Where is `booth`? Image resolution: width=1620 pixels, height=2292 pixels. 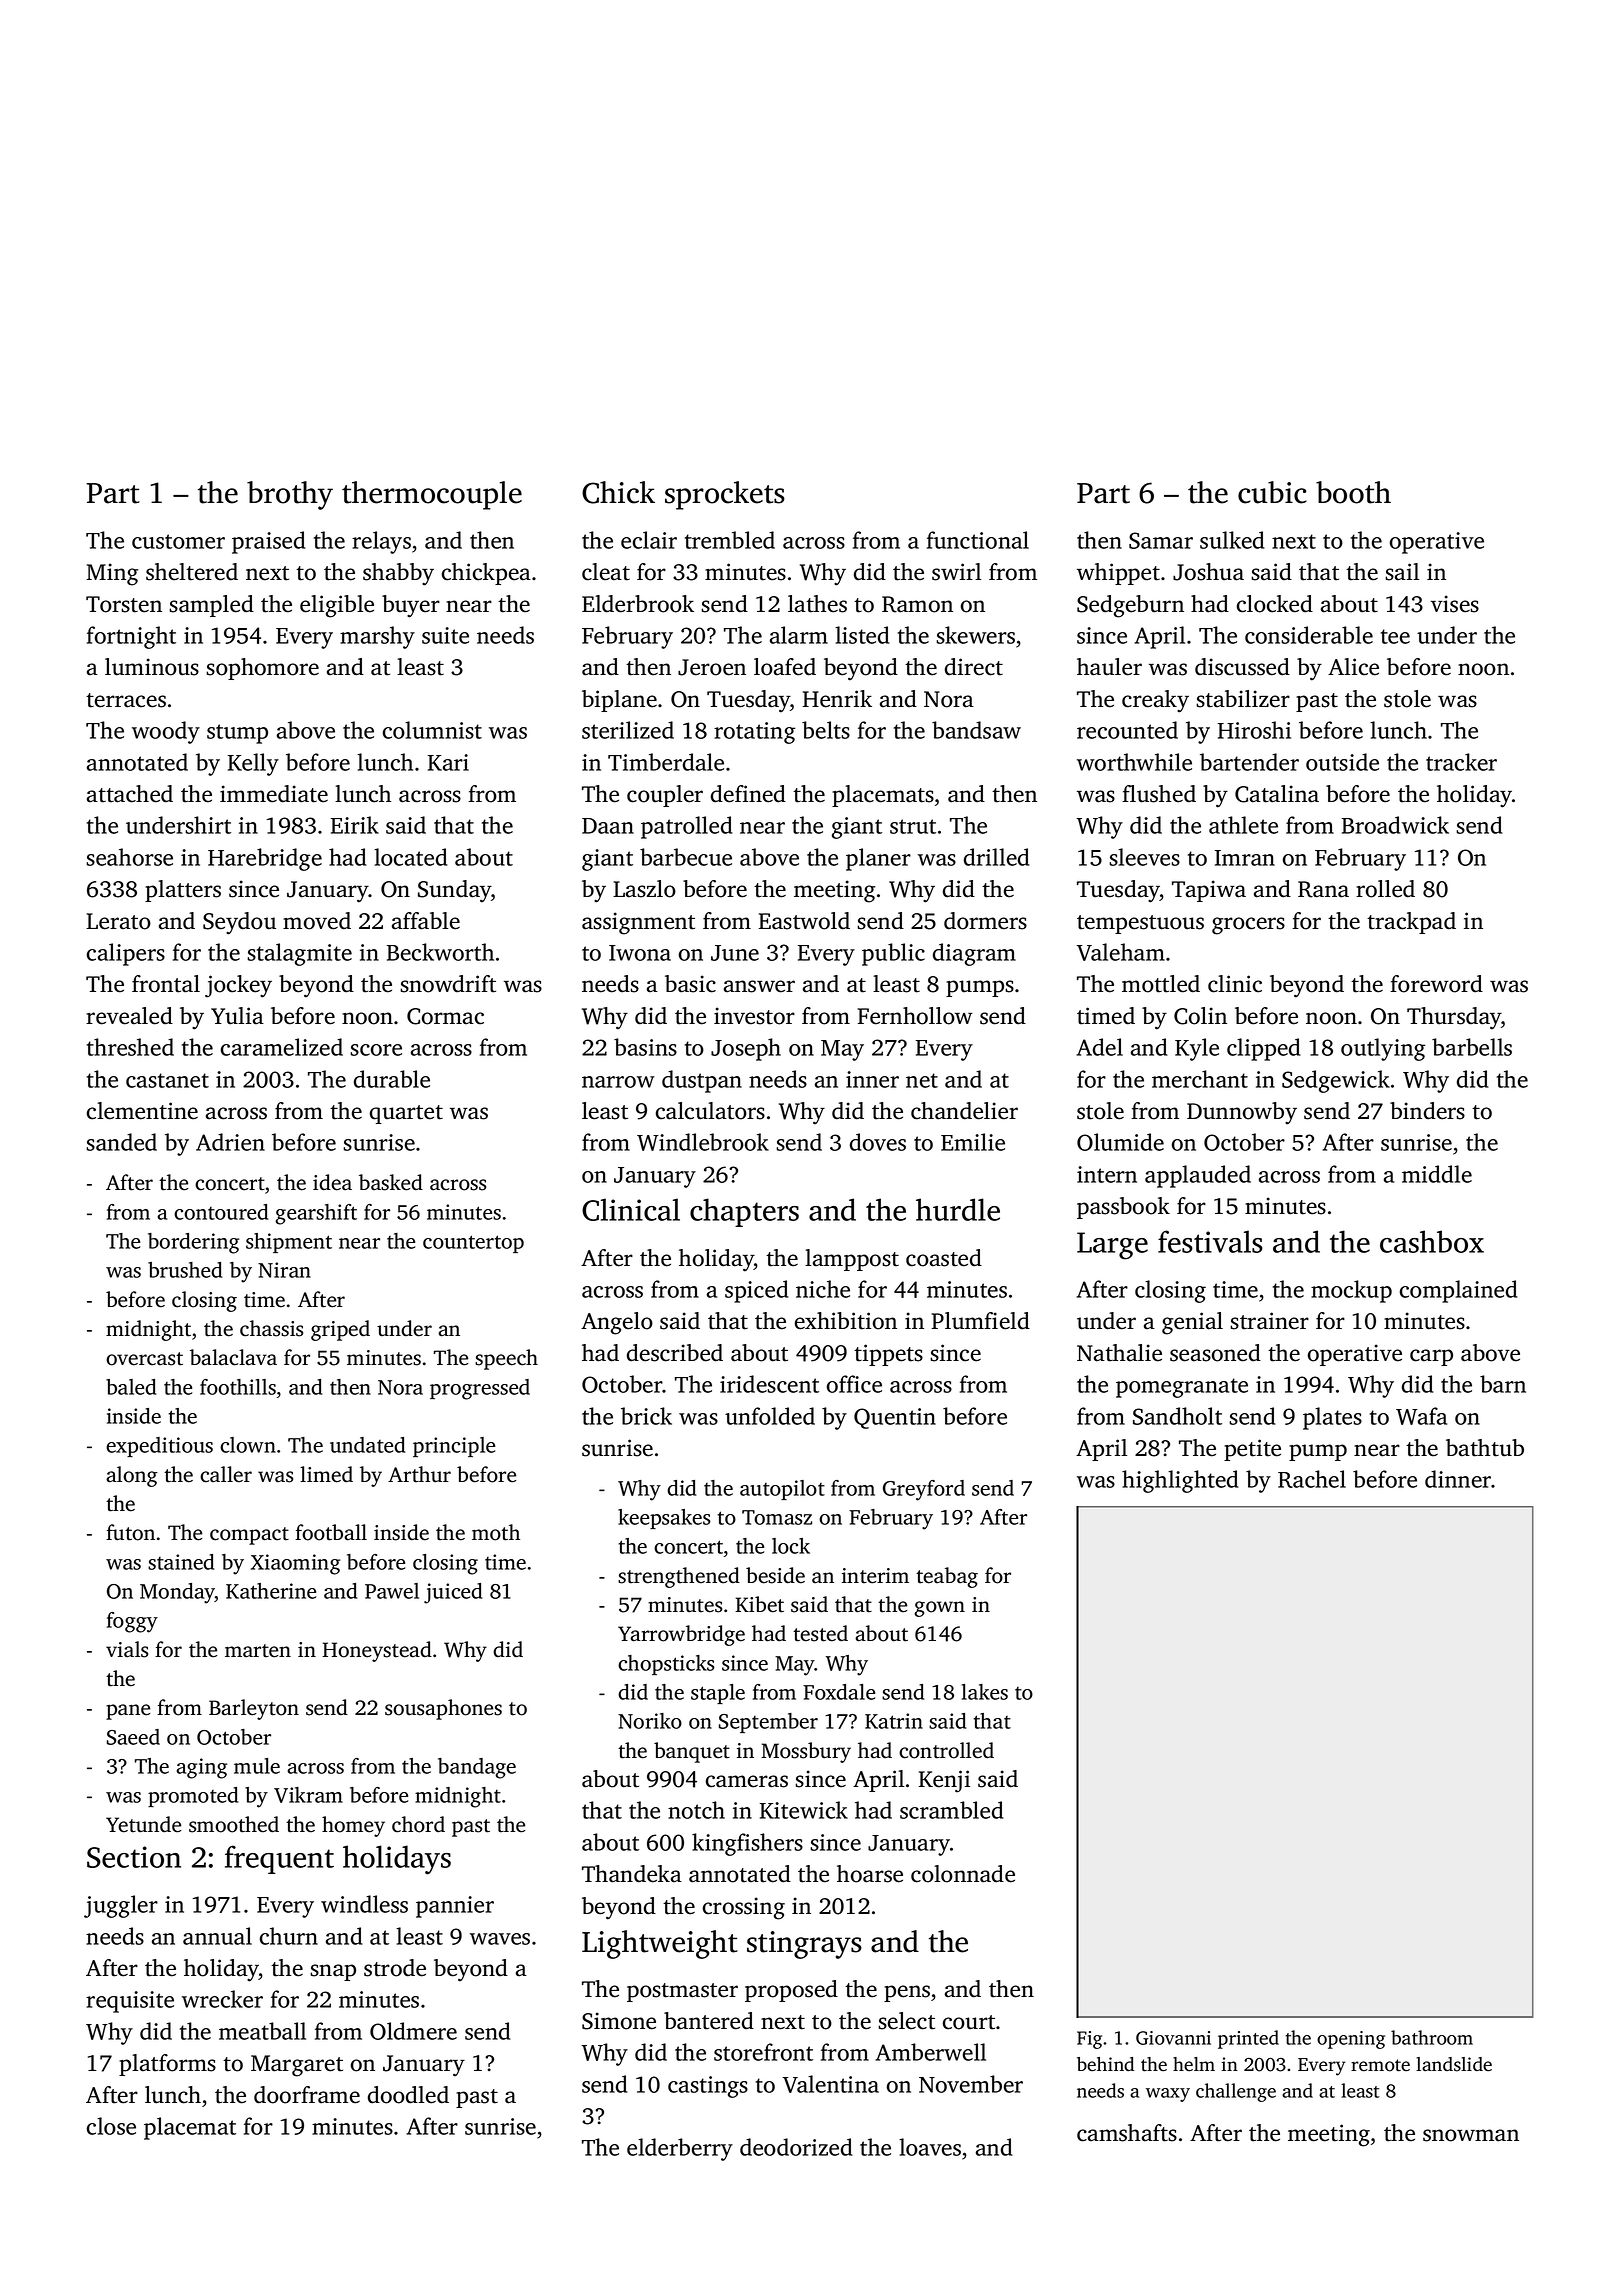
booth is located at coordinates (1353, 492).
